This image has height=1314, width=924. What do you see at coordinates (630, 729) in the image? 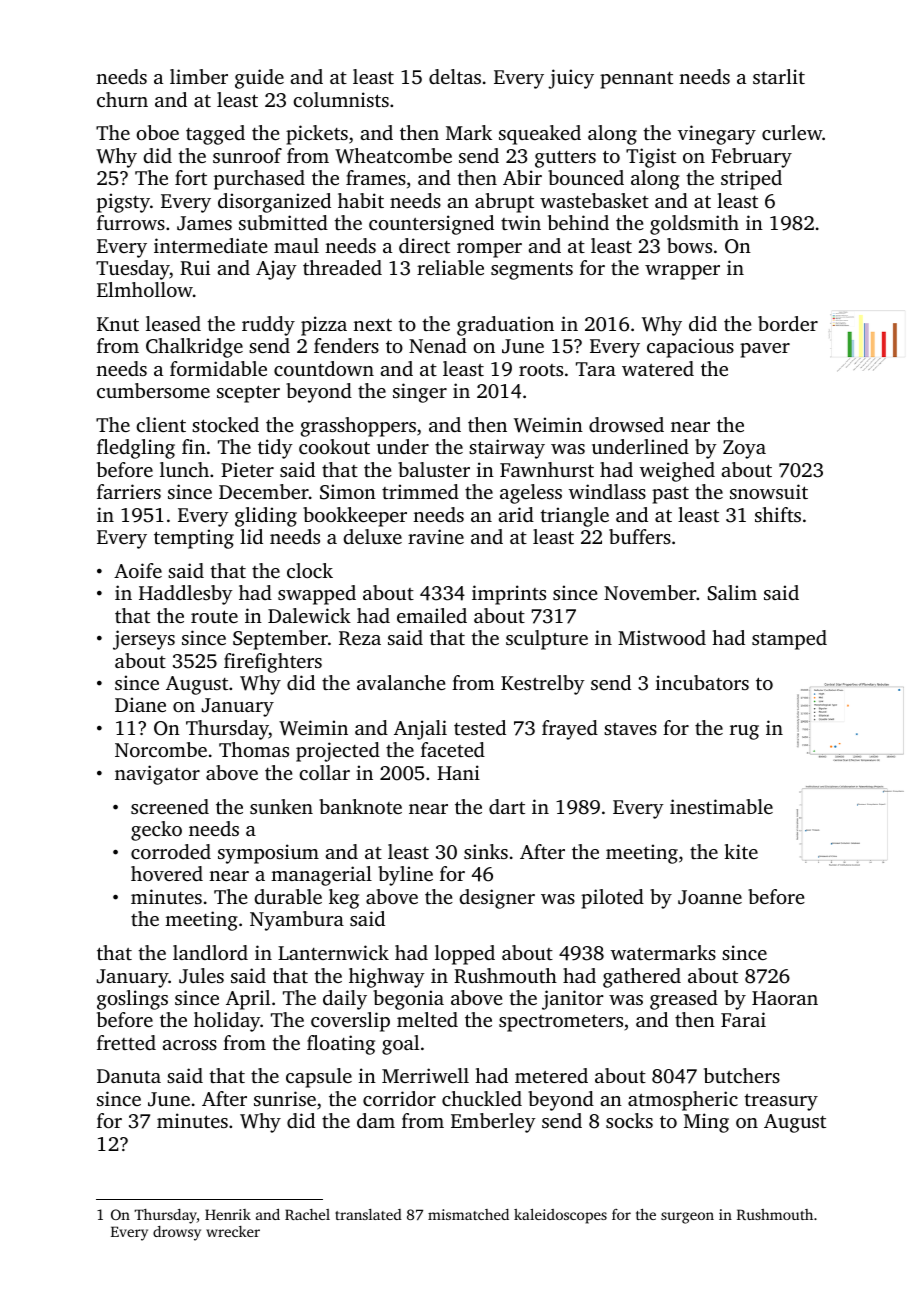
I see `staves` at bounding box center [630, 729].
